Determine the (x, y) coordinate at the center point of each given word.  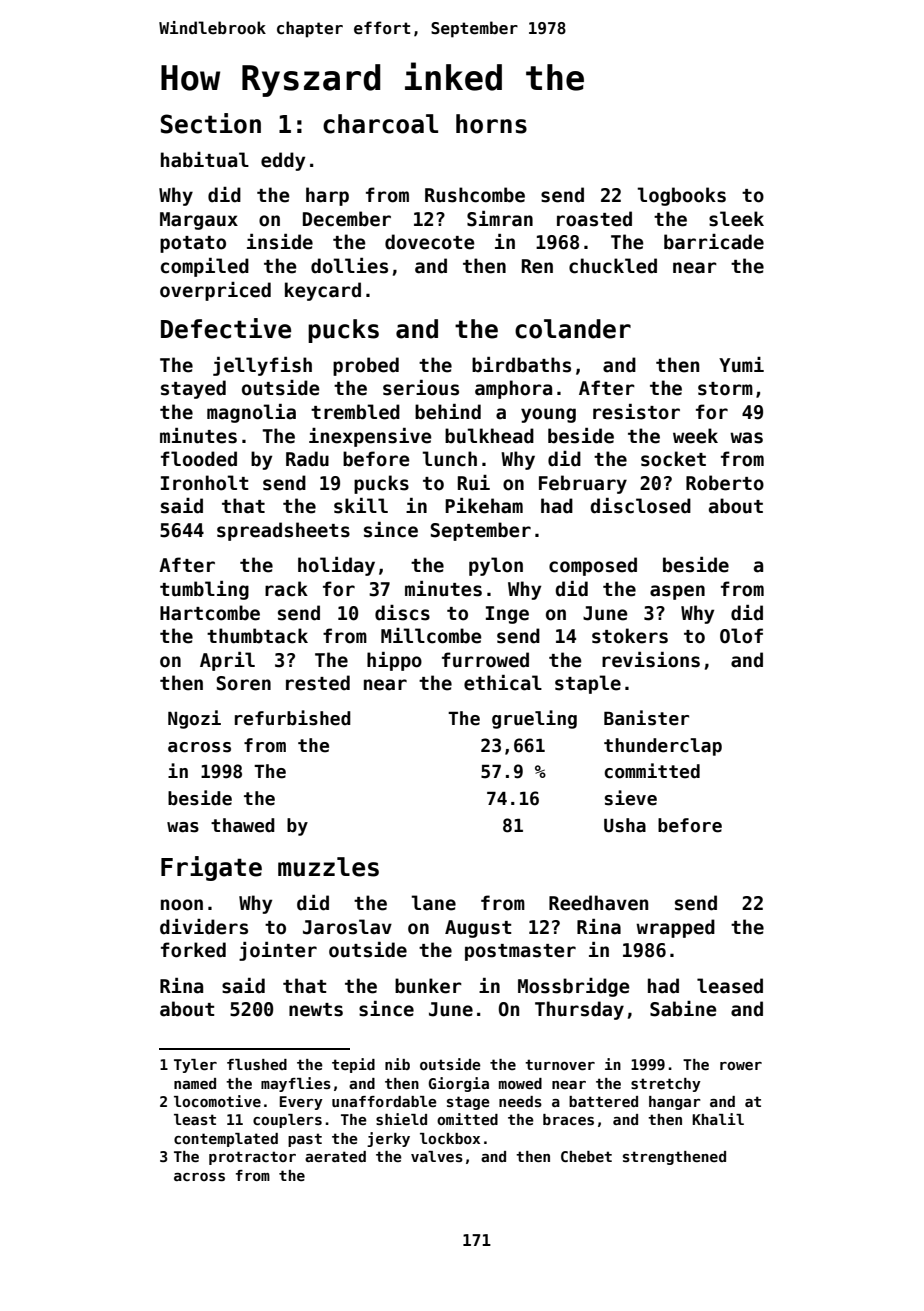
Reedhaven (598, 903)
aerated (335, 1156)
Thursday (579, 1010)
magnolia (251, 413)
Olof (741, 636)
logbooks (681, 196)
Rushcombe (475, 195)
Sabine (683, 1009)
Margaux (199, 221)
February (583, 484)
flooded (199, 459)
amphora (513, 389)
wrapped (675, 928)
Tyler (195, 1066)
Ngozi (194, 719)
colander (573, 329)
